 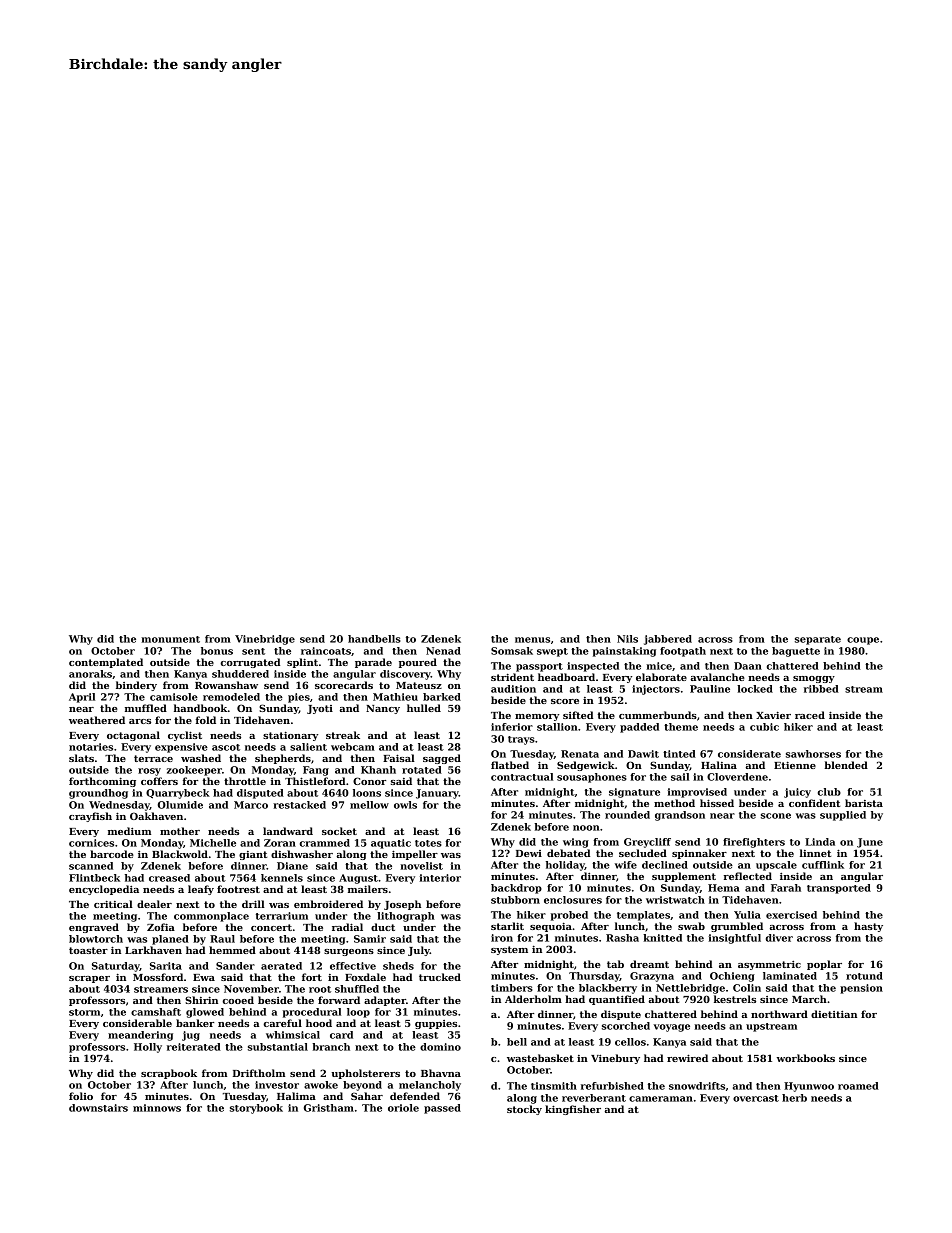 I want to click on oriole, so click(x=403, y=1108).
